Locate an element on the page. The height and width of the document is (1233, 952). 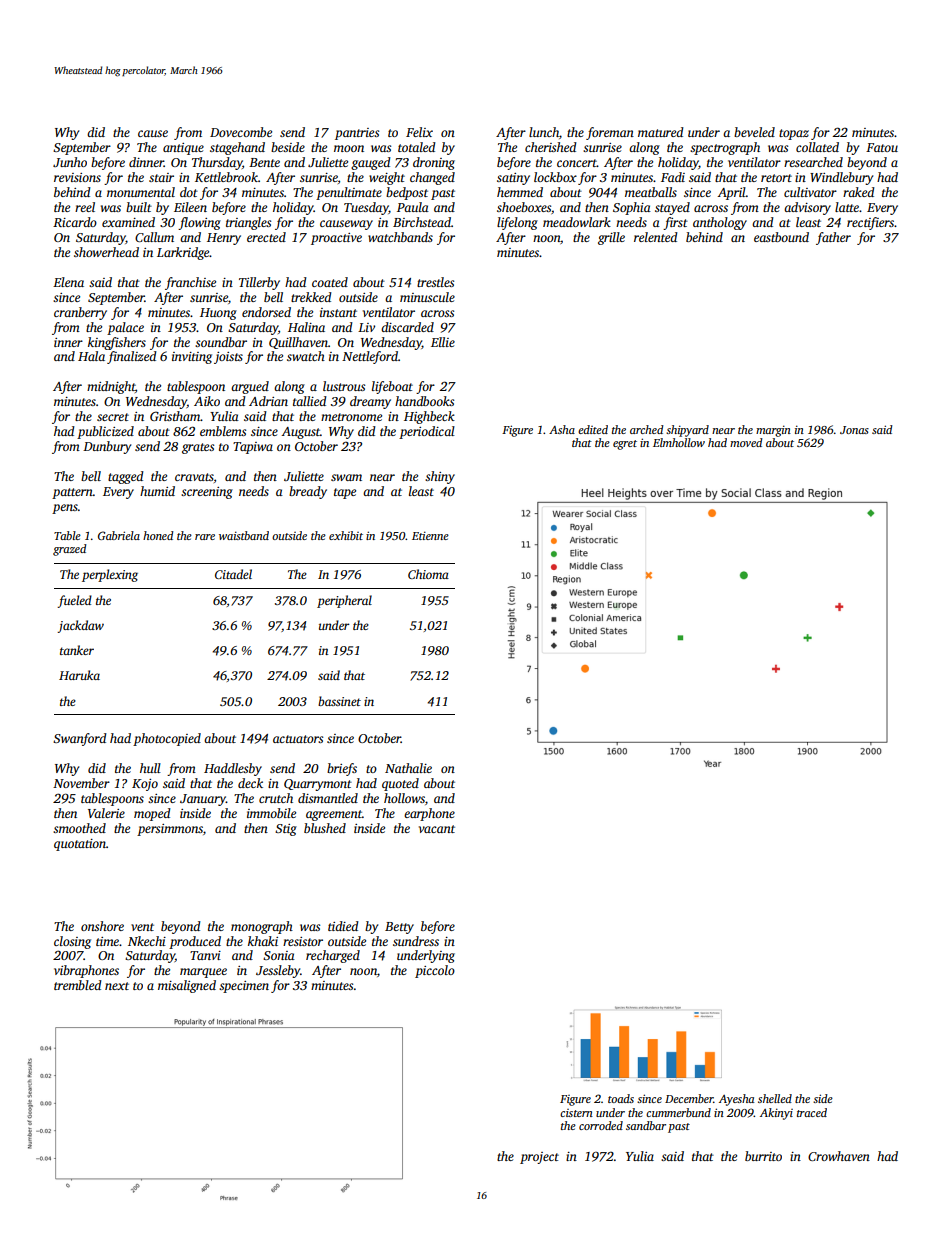
hemmed is located at coordinates (520, 192).
